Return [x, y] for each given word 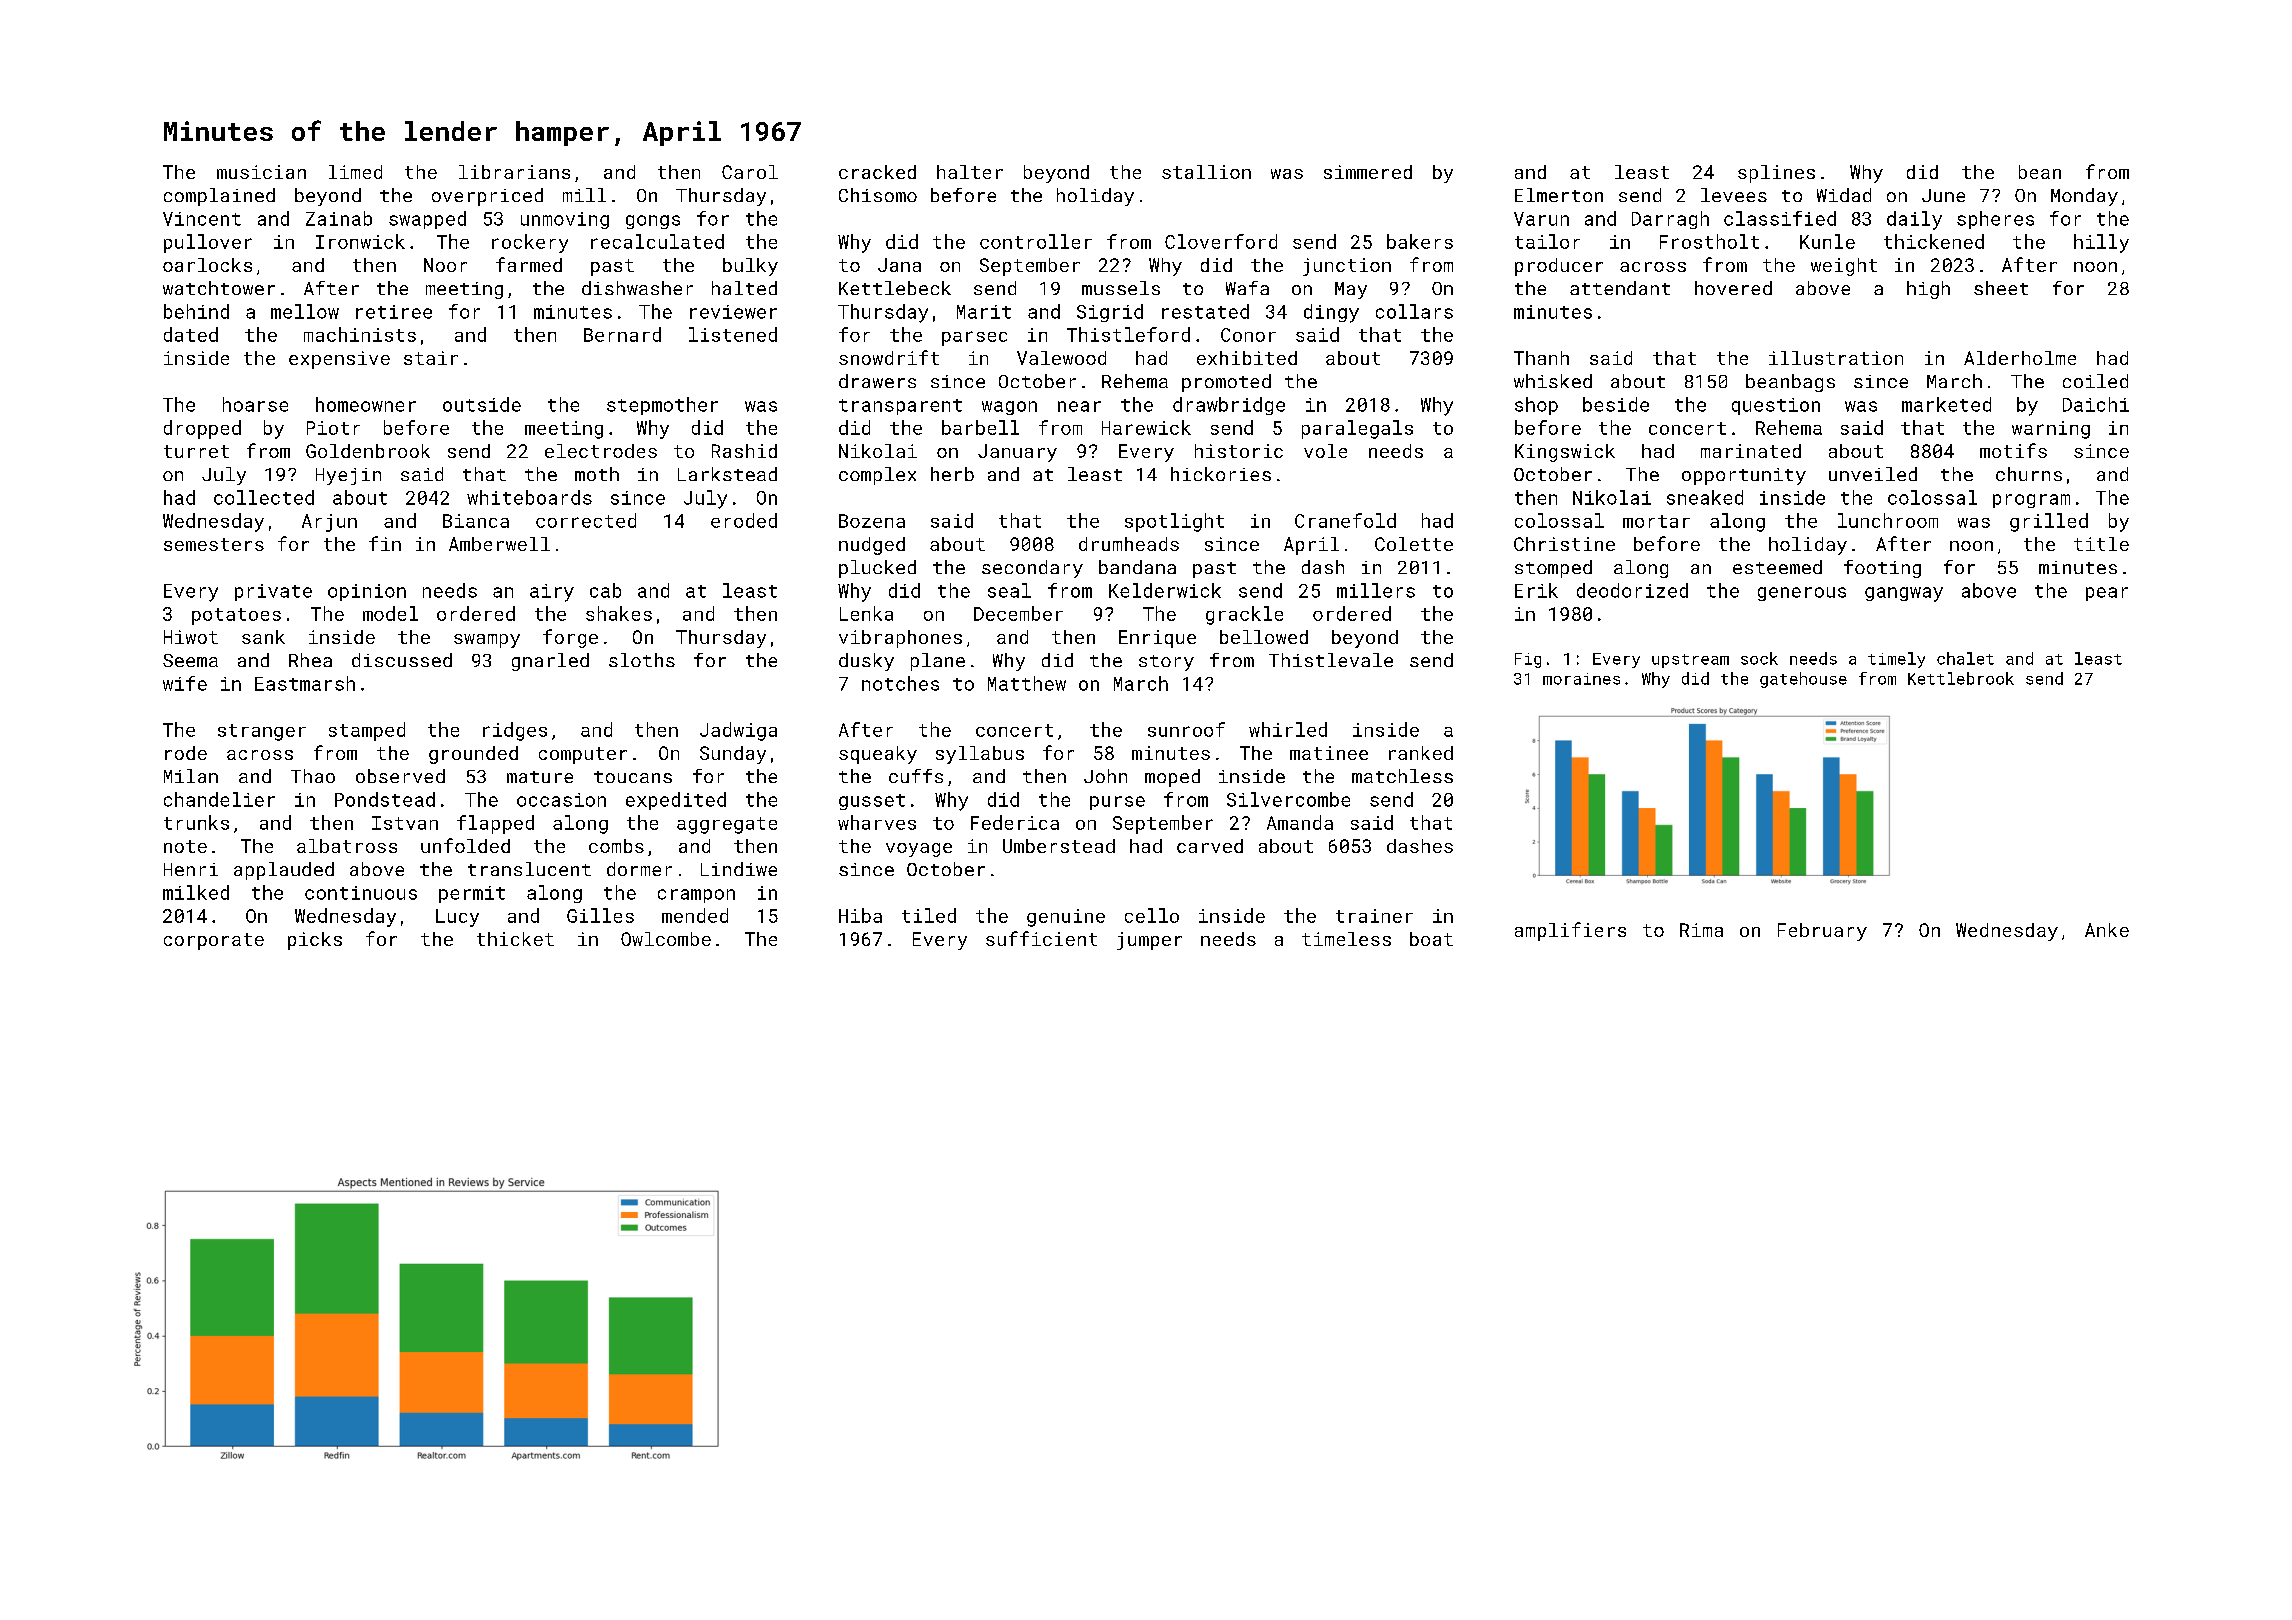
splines [1776, 174]
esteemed [1777, 567]
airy [552, 593]
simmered [1368, 172]
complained [219, 197]
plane [938, 662]
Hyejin [348, 476]
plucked [877, 569]
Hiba [860, 915]
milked [196, 892]
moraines [1581, 679]
